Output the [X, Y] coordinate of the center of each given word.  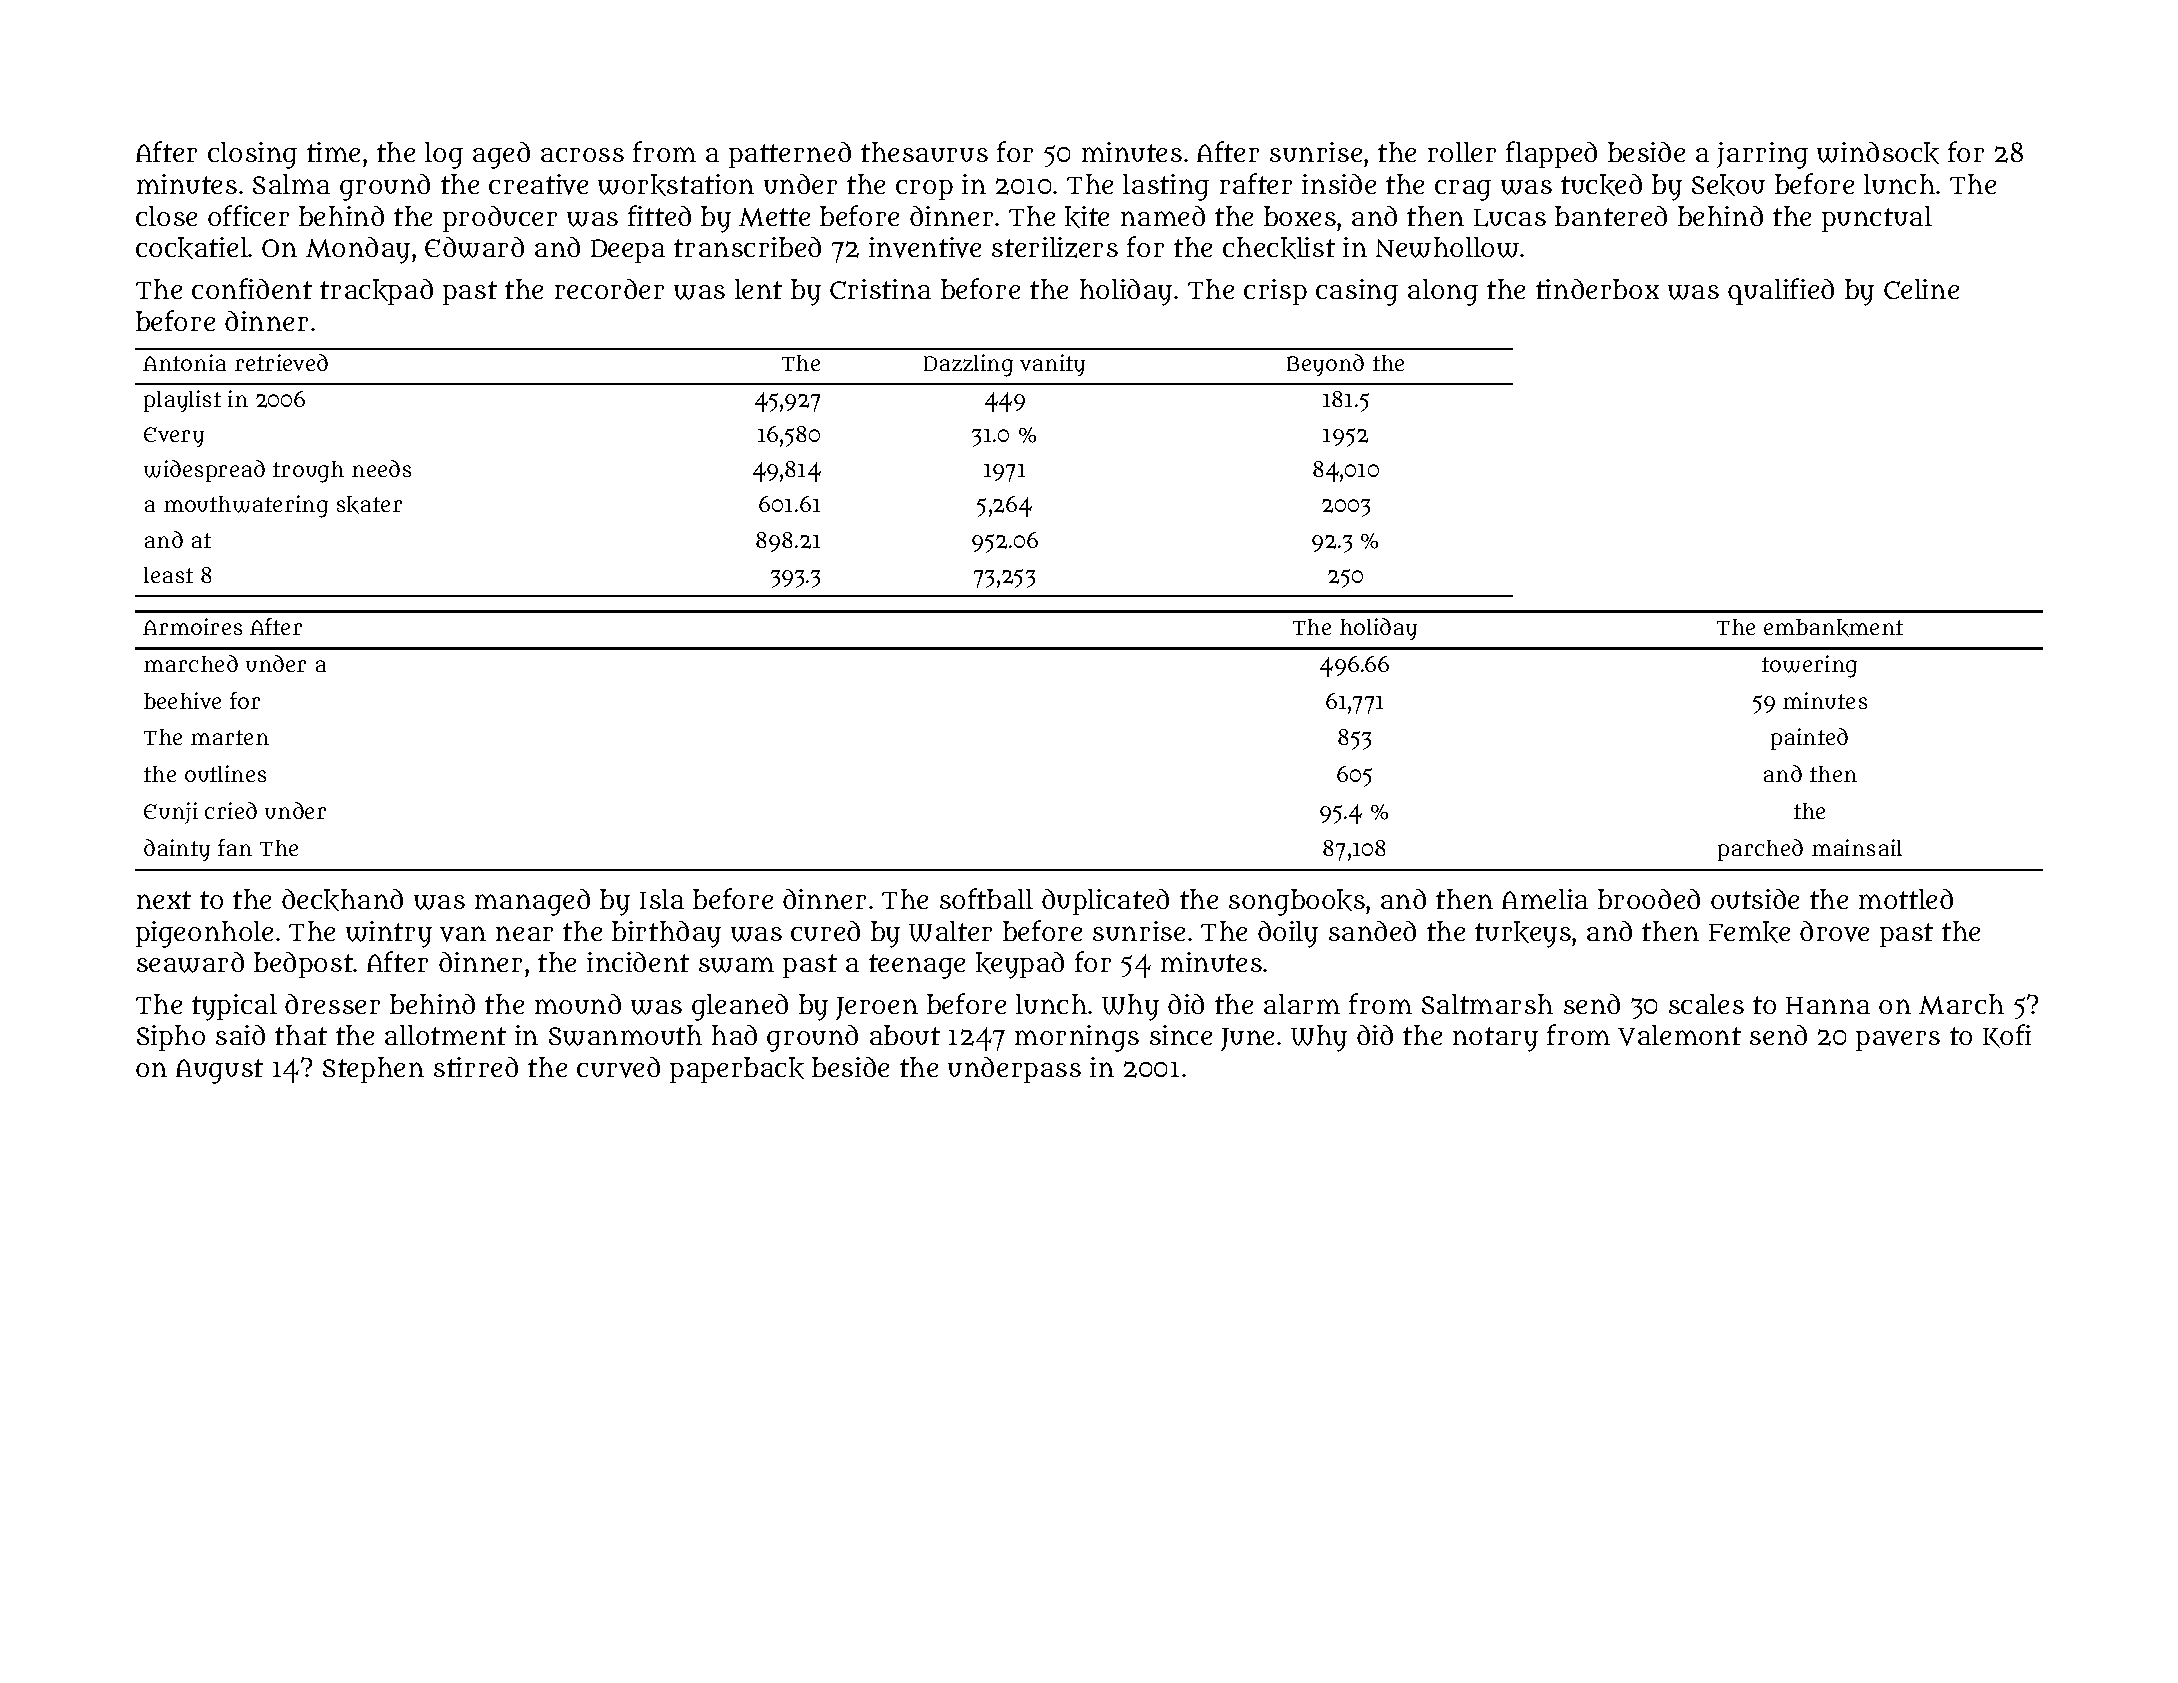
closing [252, 155]
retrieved [281, 362]
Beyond [1325, 365]
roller [1462, 152]
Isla [662, 899]
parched [1760, 850]
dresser [332, 1004]
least [168, 575]
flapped [1551, 154]
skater [369, 505]
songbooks [1297, 902]
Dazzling [968, 365]
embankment [1833, 628]
